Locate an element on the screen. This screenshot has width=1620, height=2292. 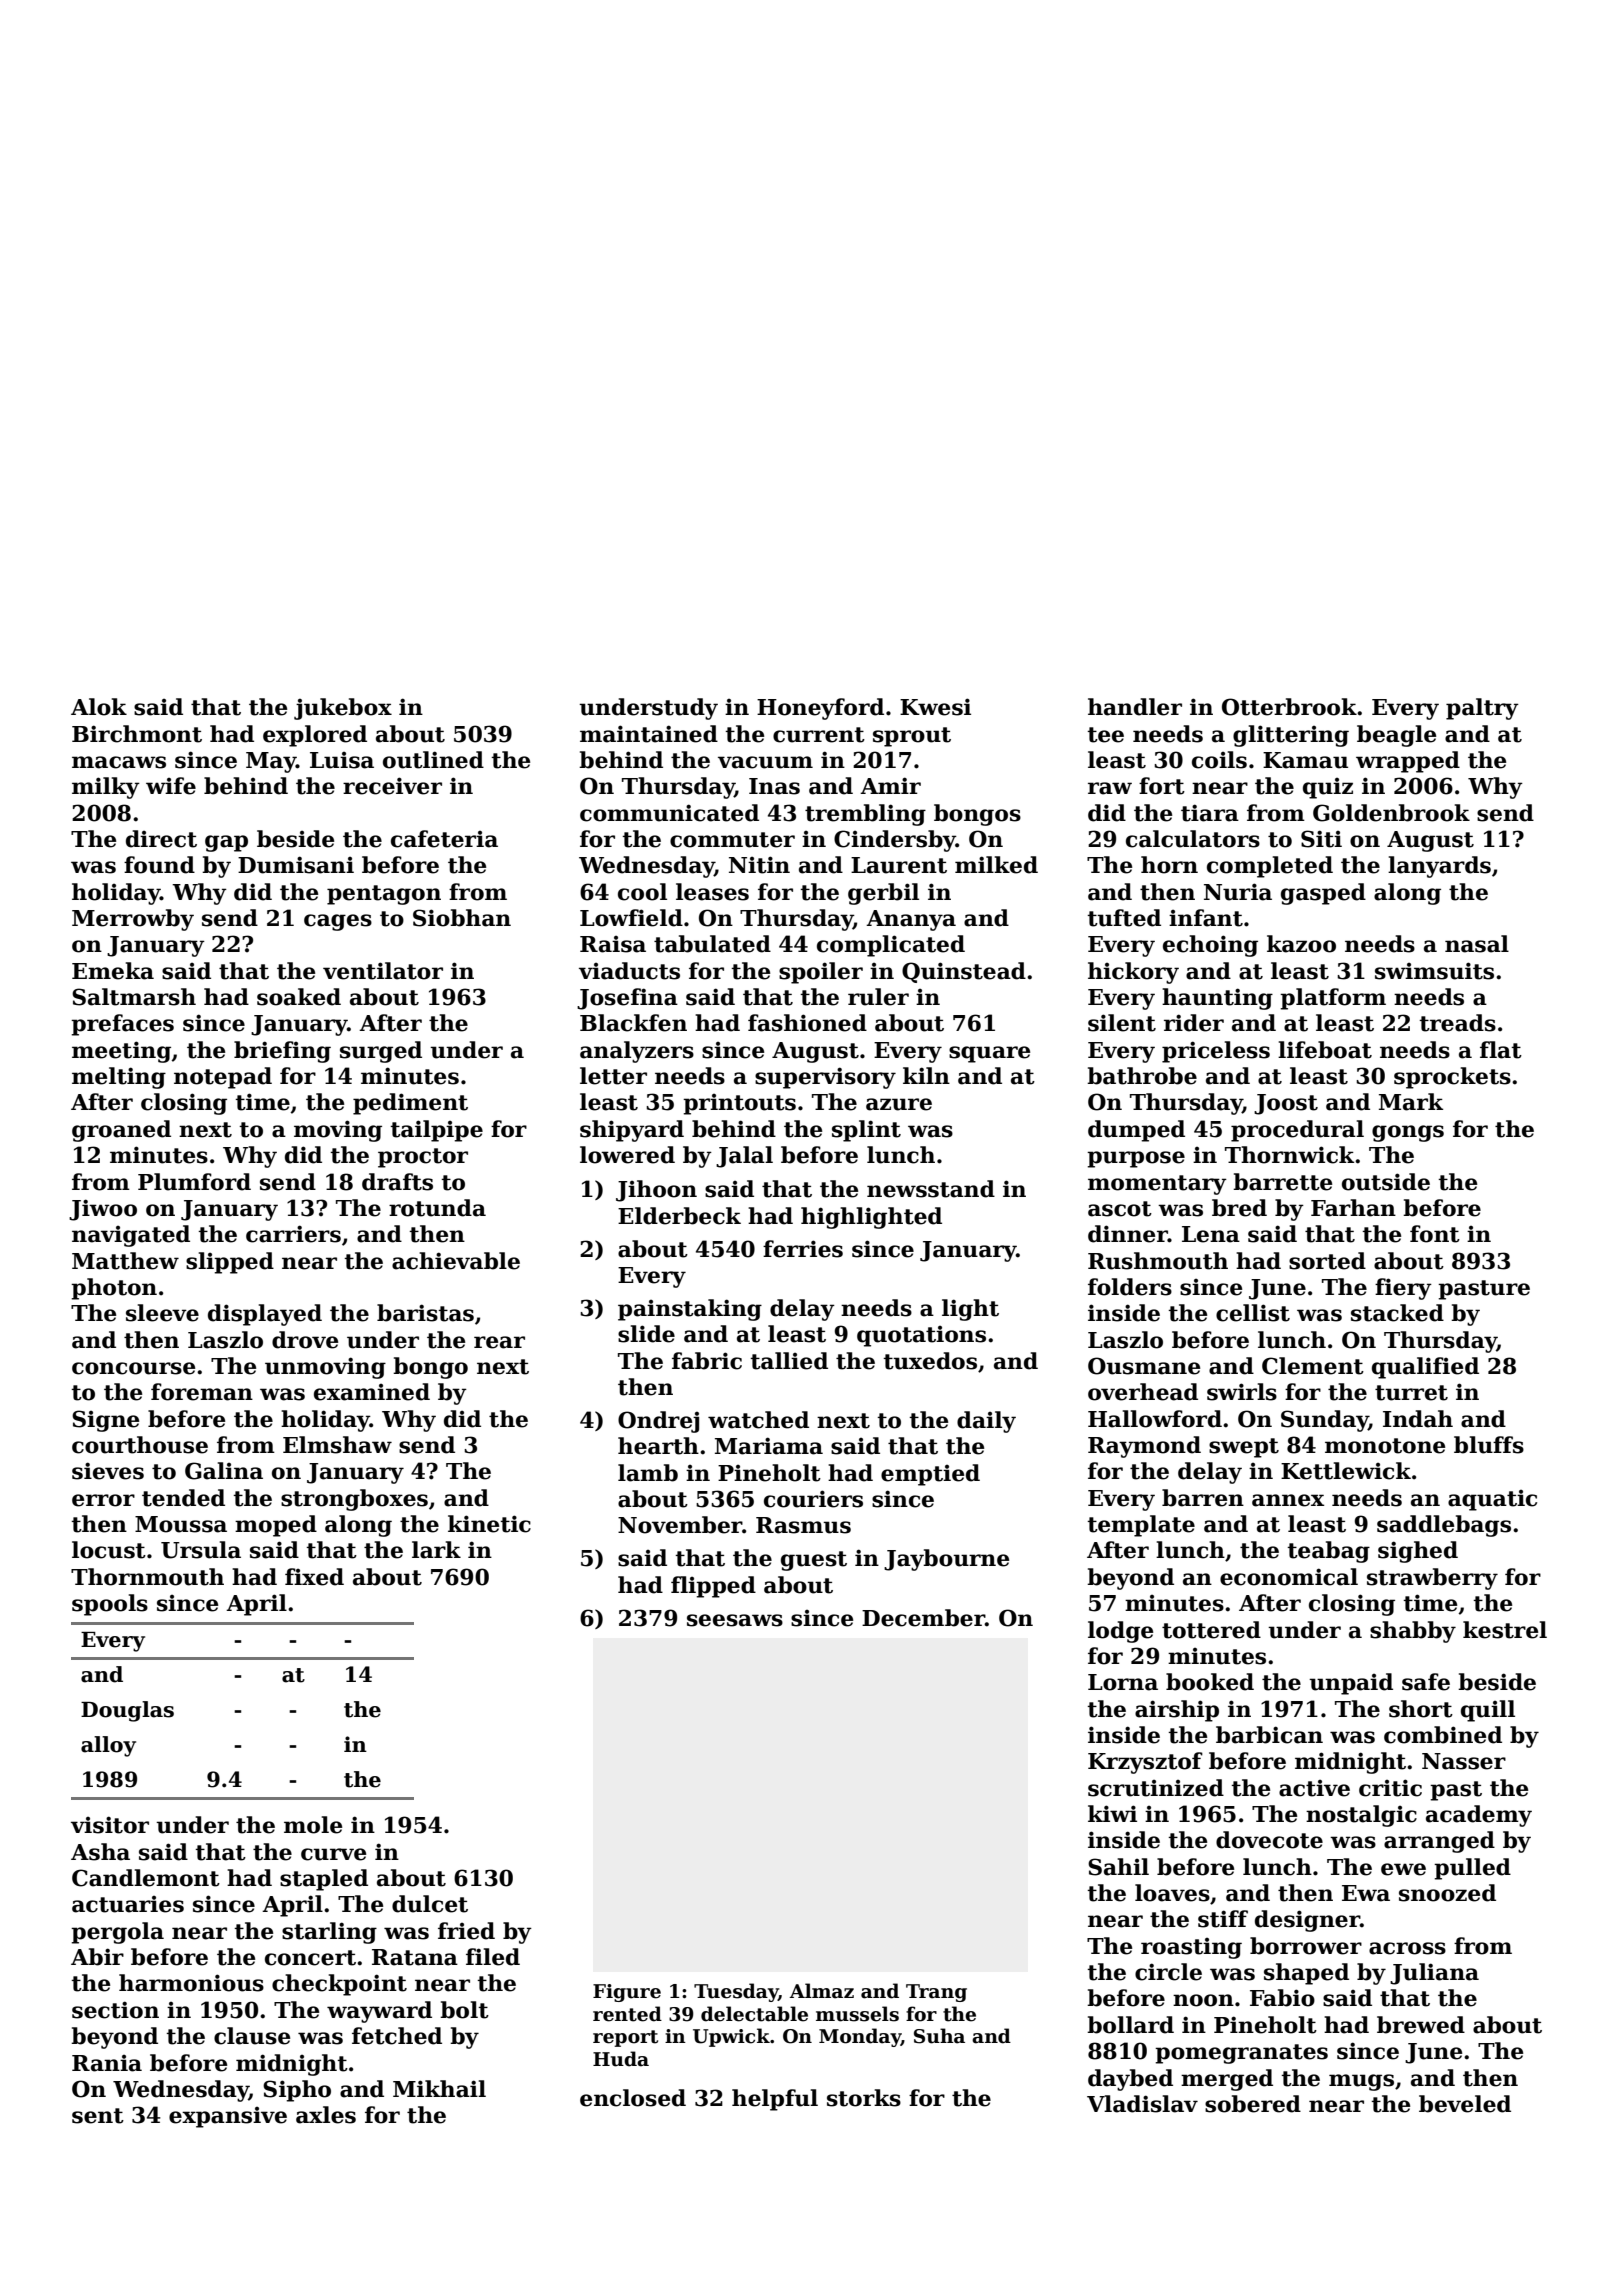
Sahil is located at coordinates (1118, 1867).
